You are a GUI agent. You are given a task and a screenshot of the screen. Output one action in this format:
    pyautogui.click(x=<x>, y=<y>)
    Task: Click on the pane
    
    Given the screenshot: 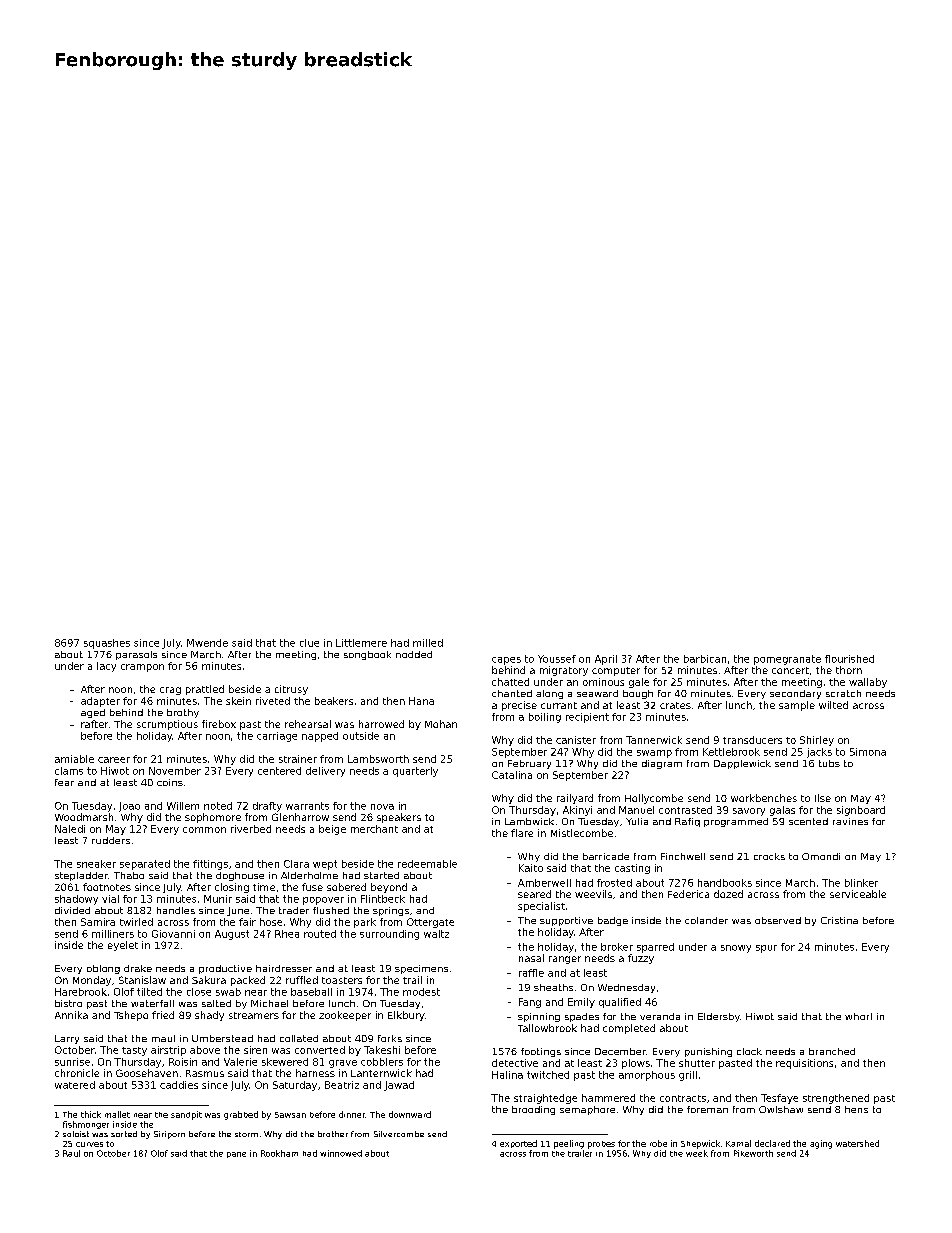 What is the action you would take?
    pyautogui.click(x=236, y=1155)
